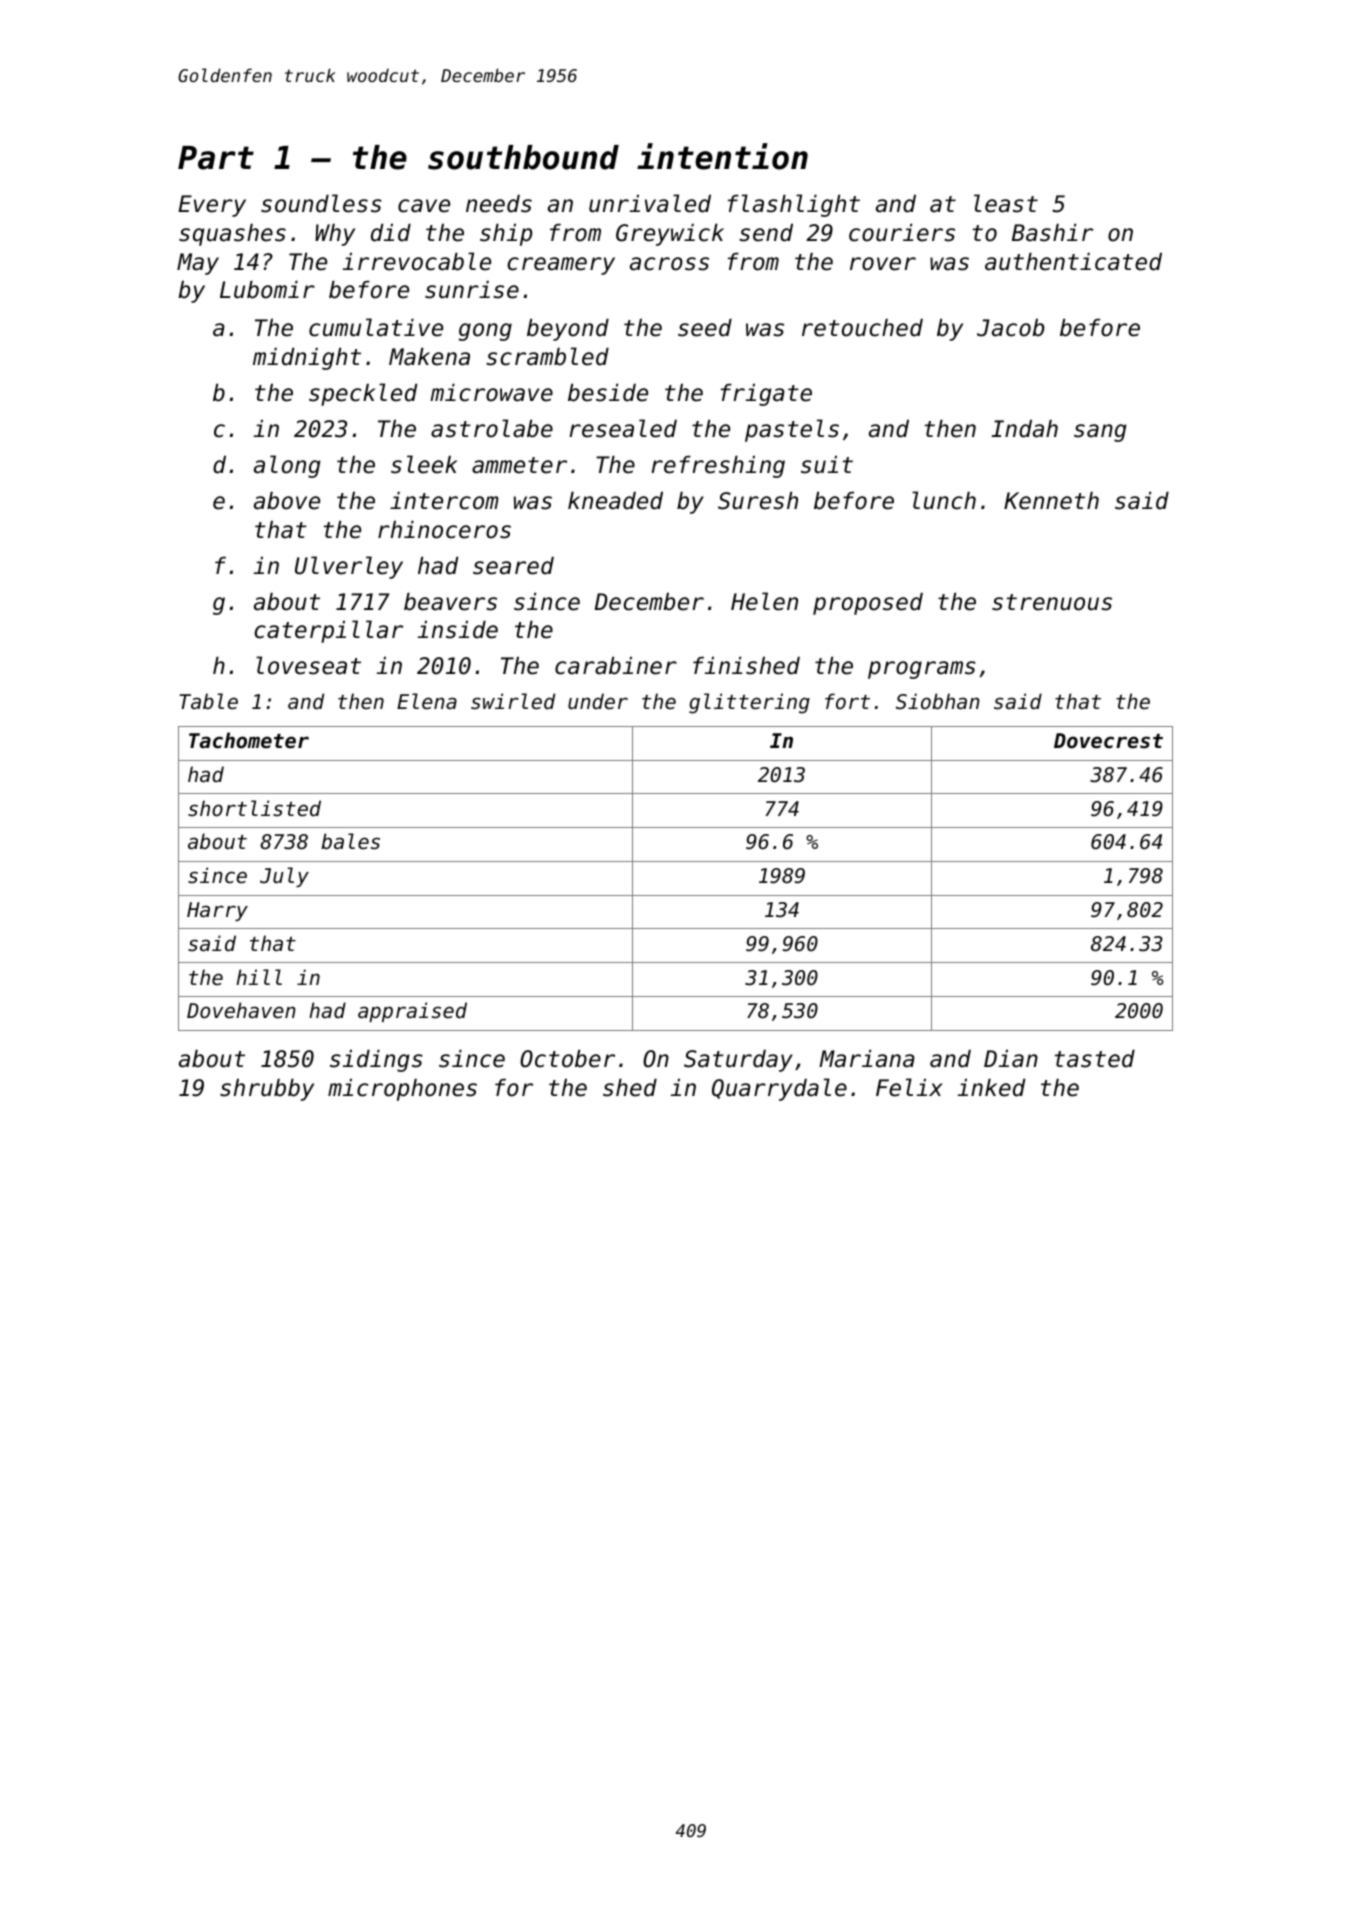 This screenshot has height=1910, width=1351. I want to click on soundless, so click(321, 203).
